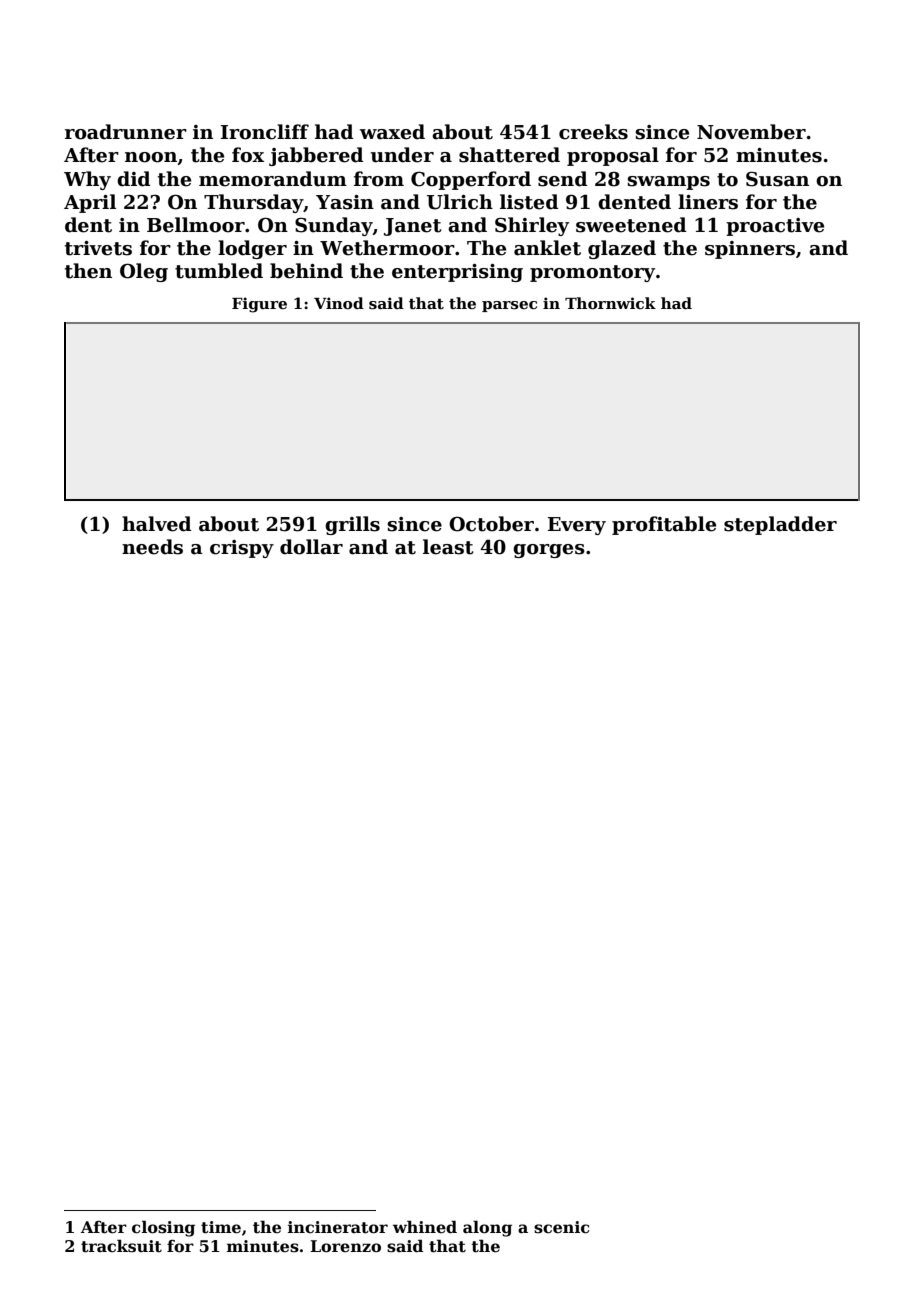 This screenshot has width=924, height=1314. Describe the element at coordinates (448, 547) in the screenshot. I see `least` at that location.
